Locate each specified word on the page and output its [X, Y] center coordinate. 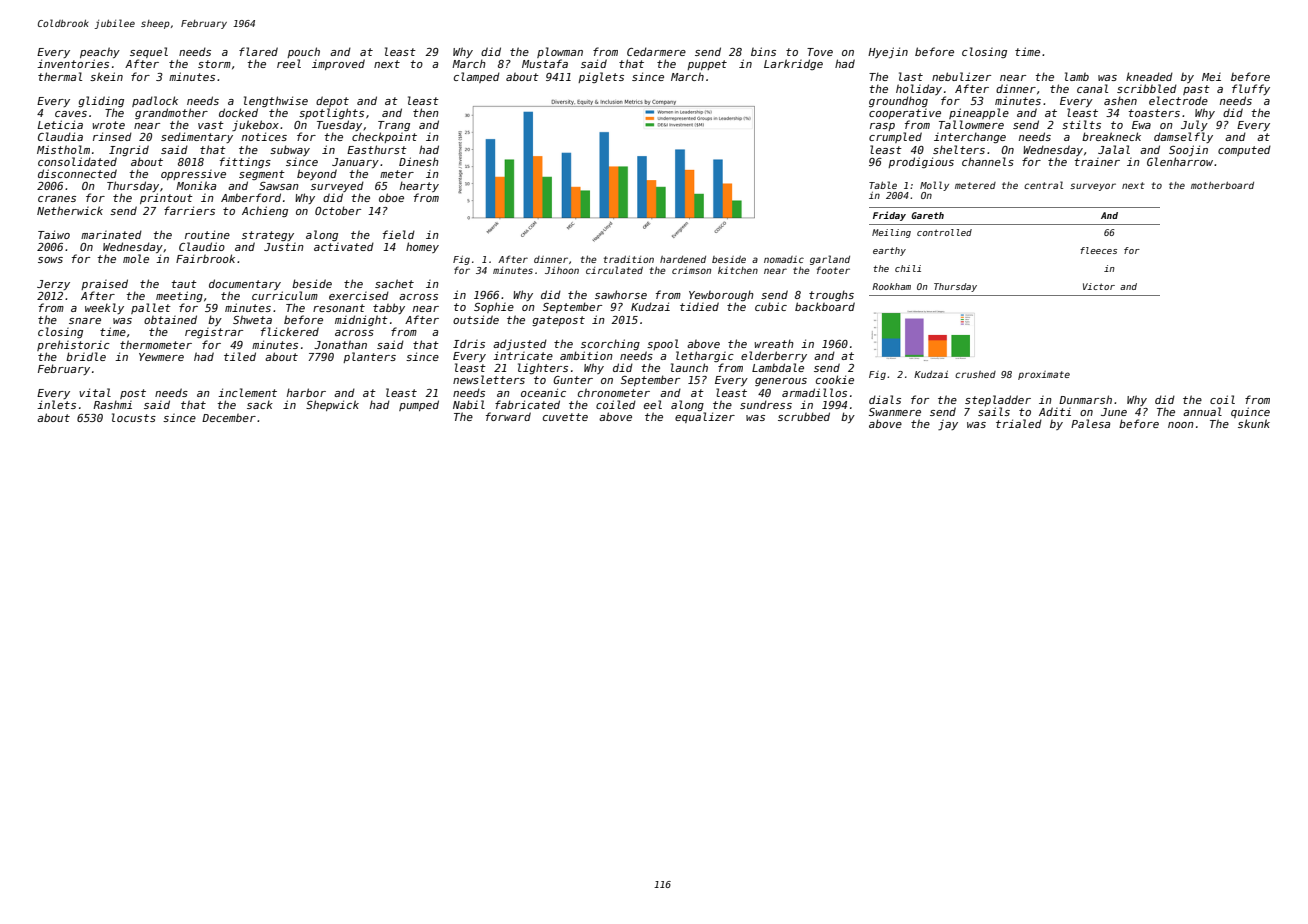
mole [136, 258]
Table [883, 185]
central [1043, 185]
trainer [1097, 162]
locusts [134, 417]
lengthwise [276, 101]
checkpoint [384, 137]
